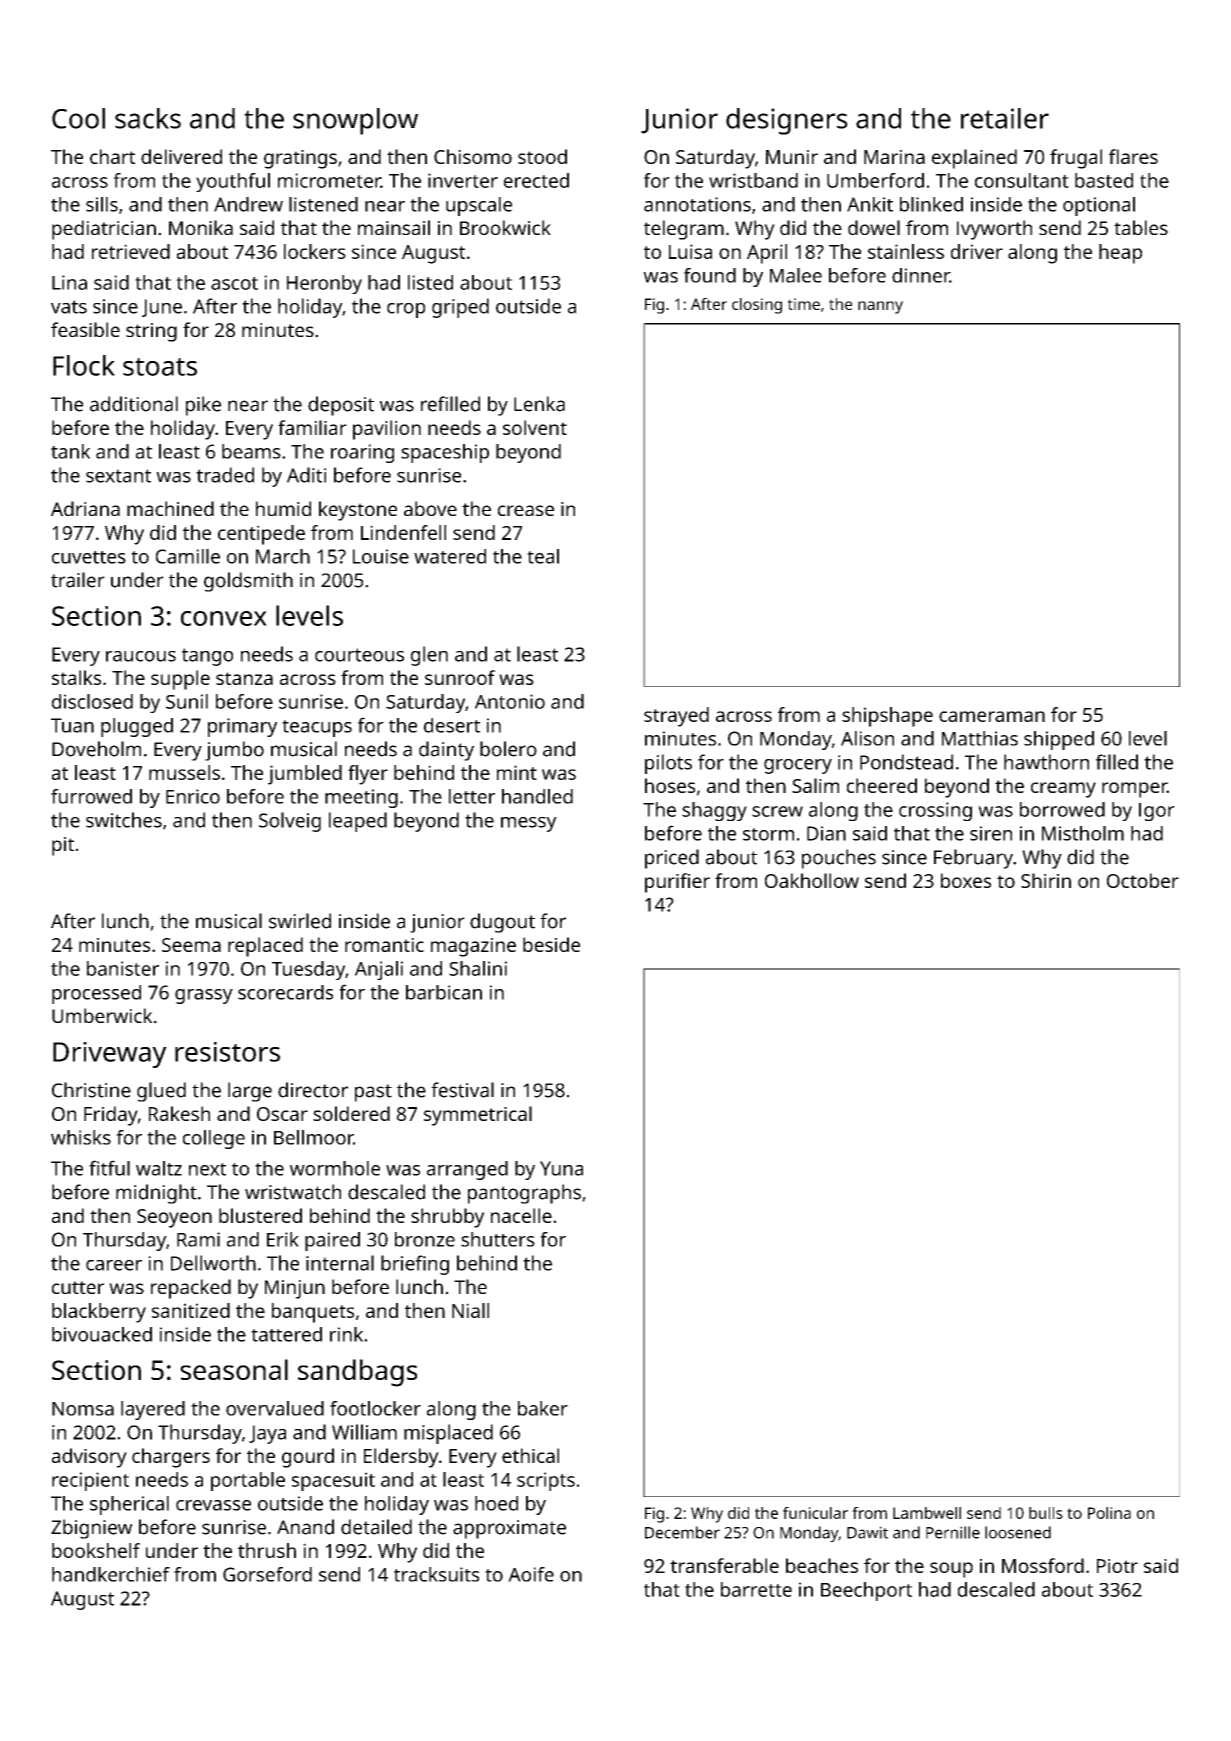 The height and width of the document is (1741, 1231). What do you see at coordinates (1046, 762) in the document?
I see `hawthorn` at bounding box center [1046, 762].
